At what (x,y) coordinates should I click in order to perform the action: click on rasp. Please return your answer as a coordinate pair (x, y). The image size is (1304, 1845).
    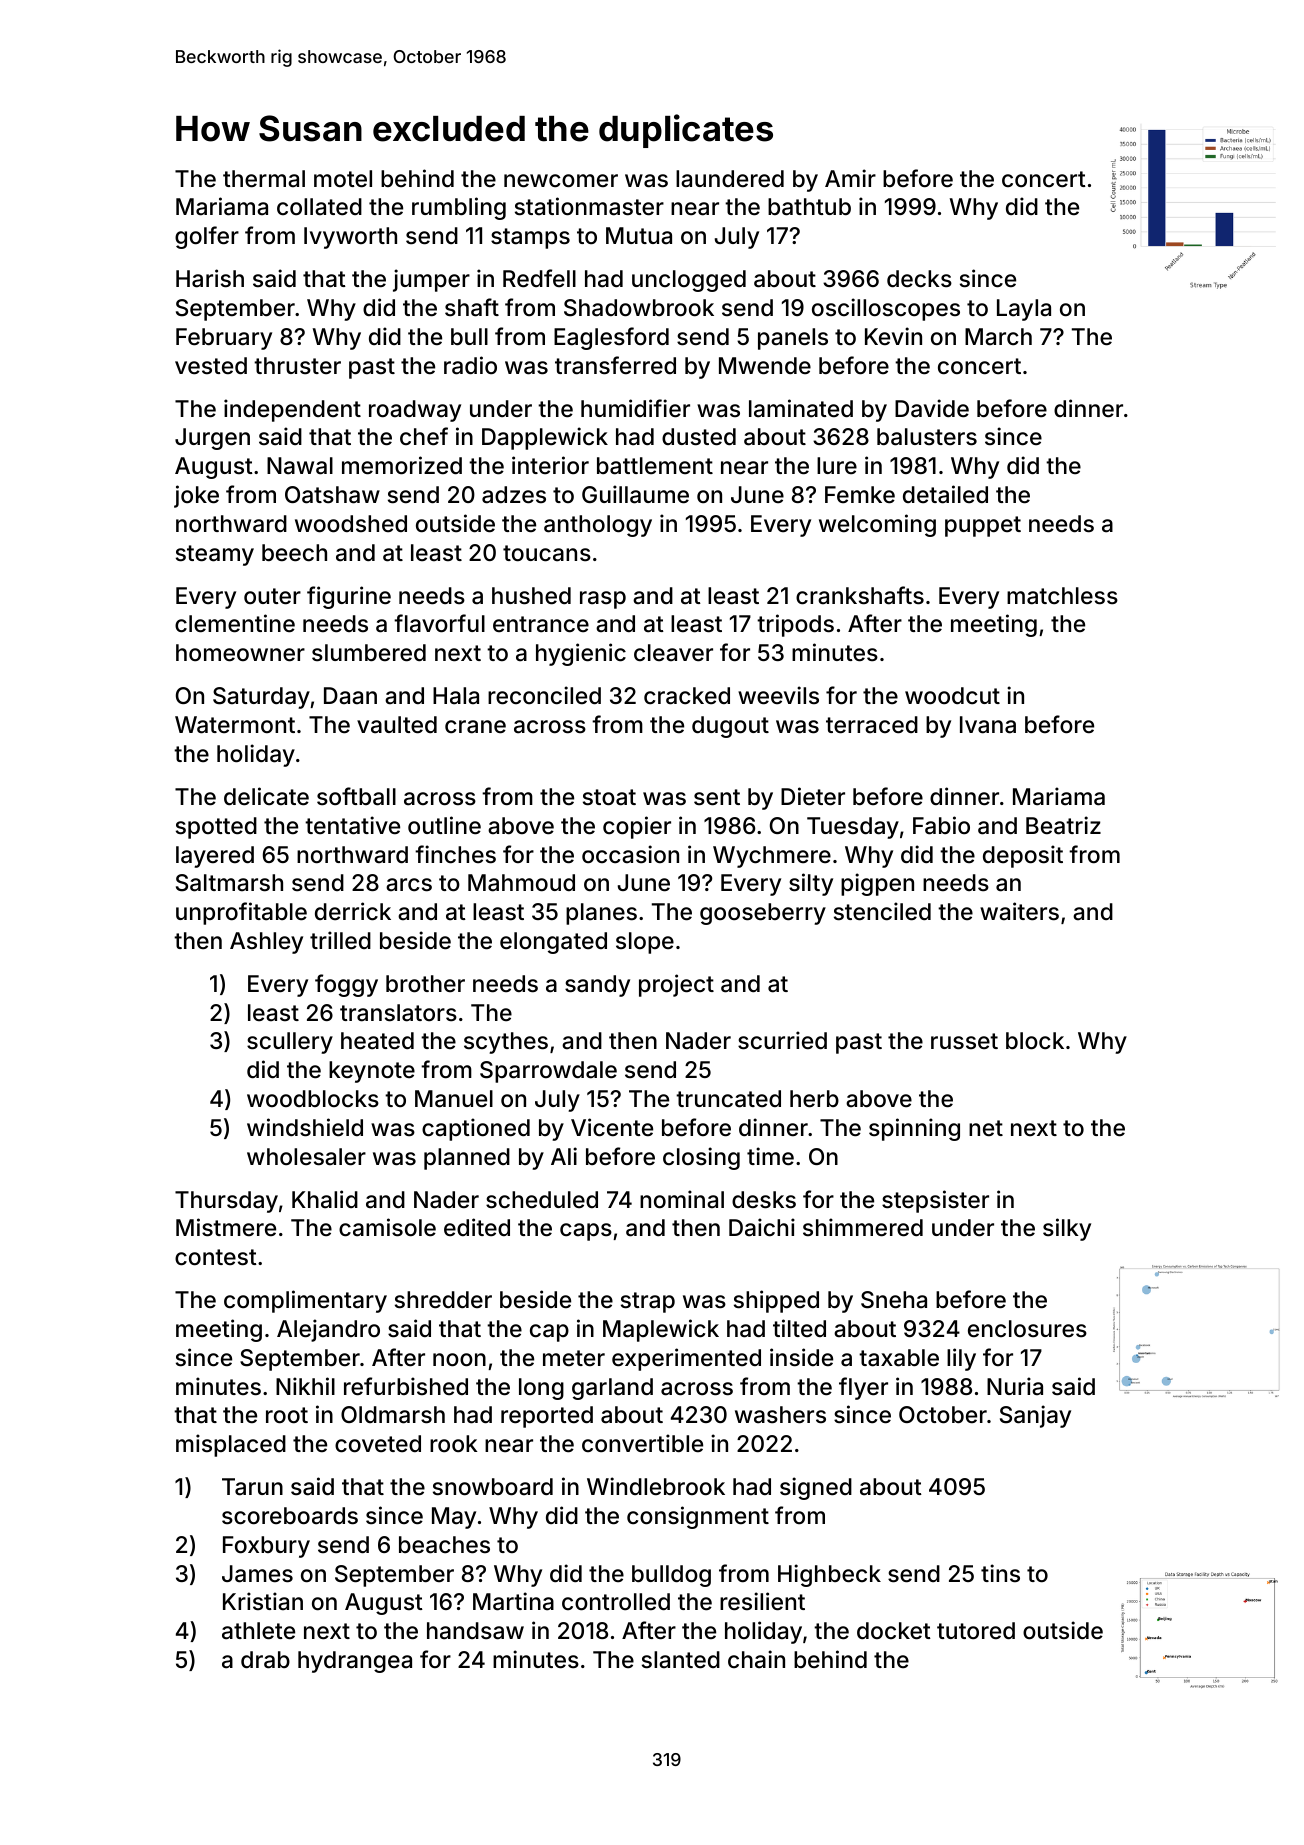
    Looking at the image, I should click on (603, 600).
